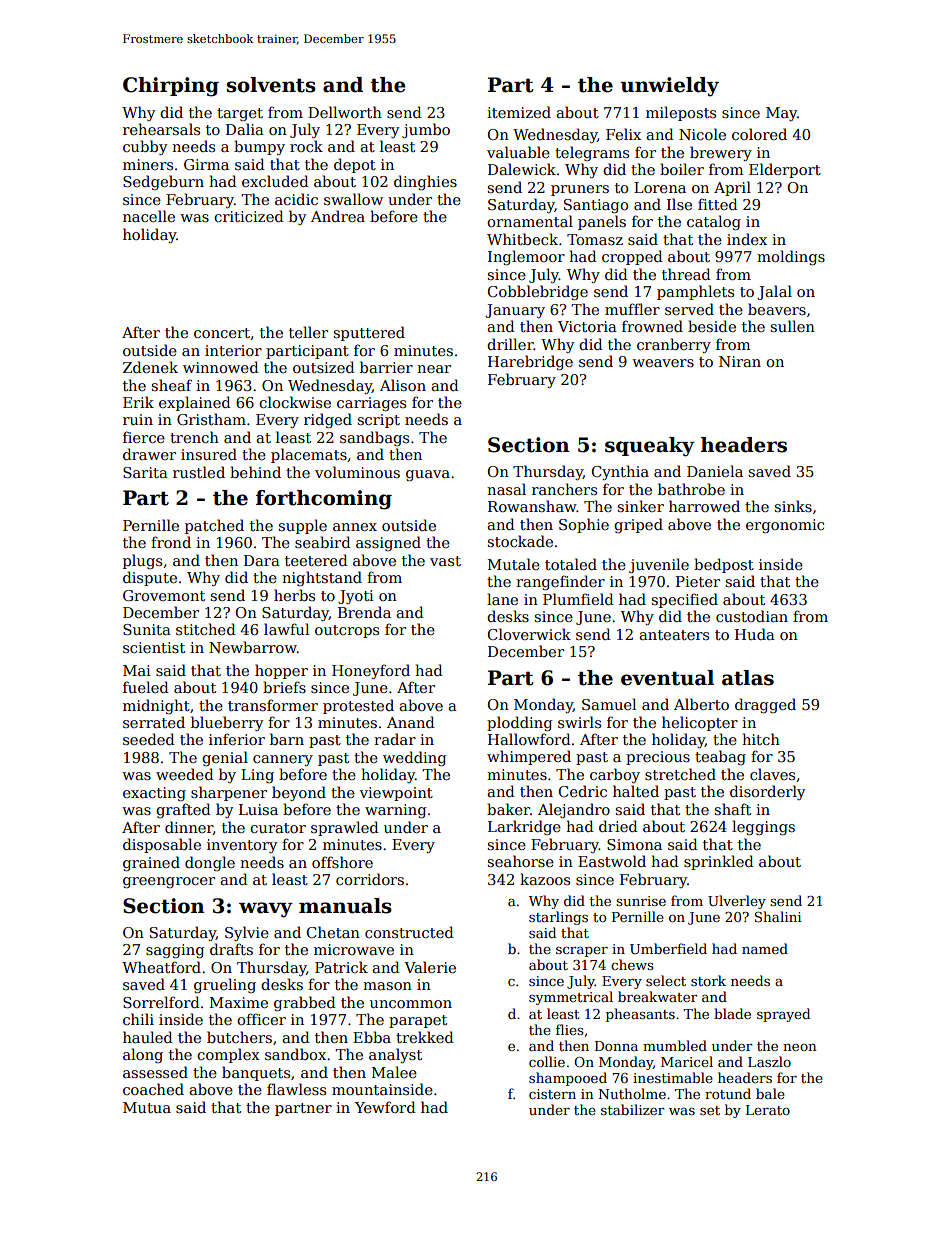 This screenshot has width=952, height=1233. I want to click on wedding, so click(415, 758).
